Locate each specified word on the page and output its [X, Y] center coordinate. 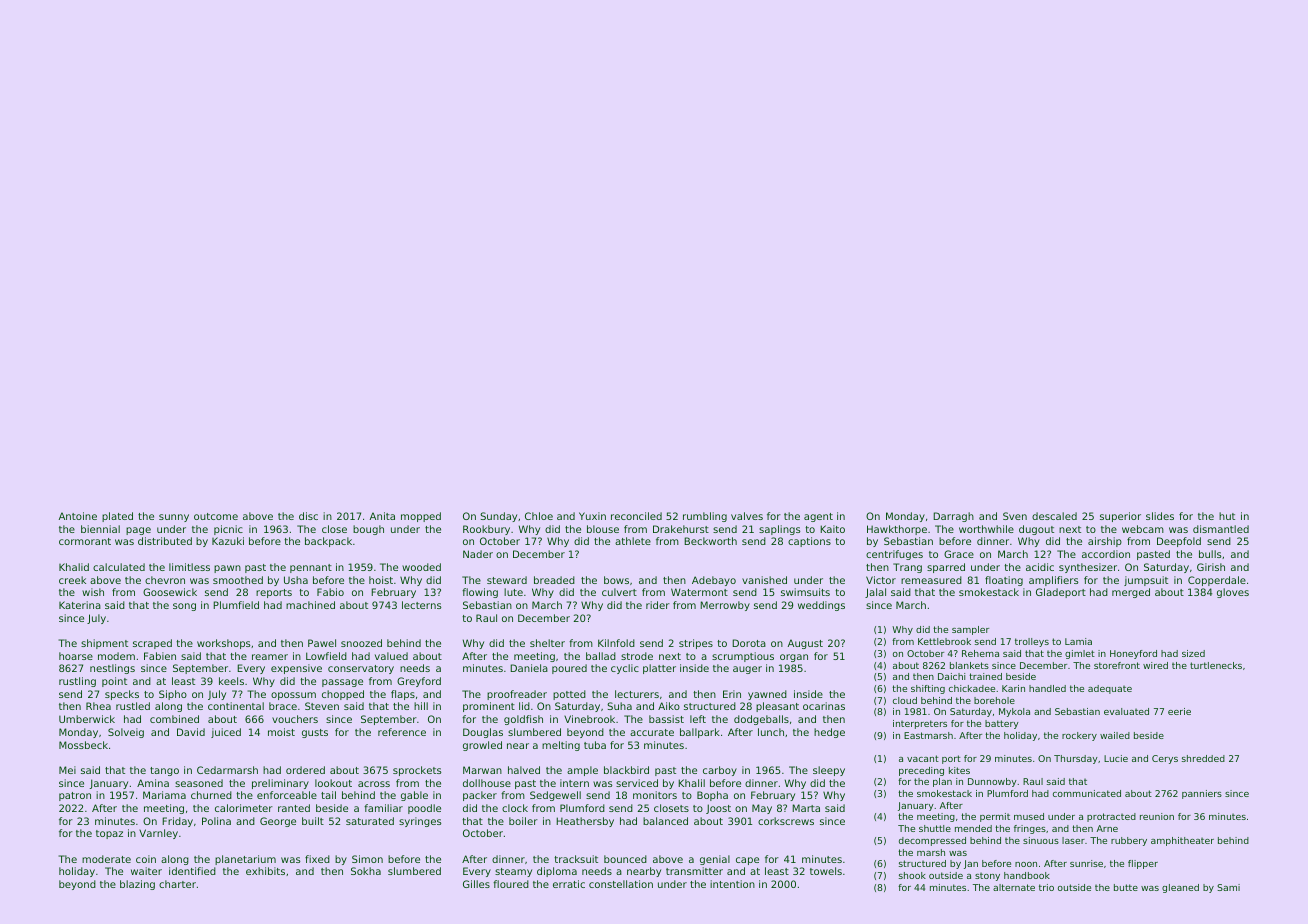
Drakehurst [681, 529]
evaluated [1126, 711]
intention [732, 884]
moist [281, 732]
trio [1046, 887]
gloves [1233, 593]
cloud [905, 700]
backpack [328, 542]
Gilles [476, 884]
